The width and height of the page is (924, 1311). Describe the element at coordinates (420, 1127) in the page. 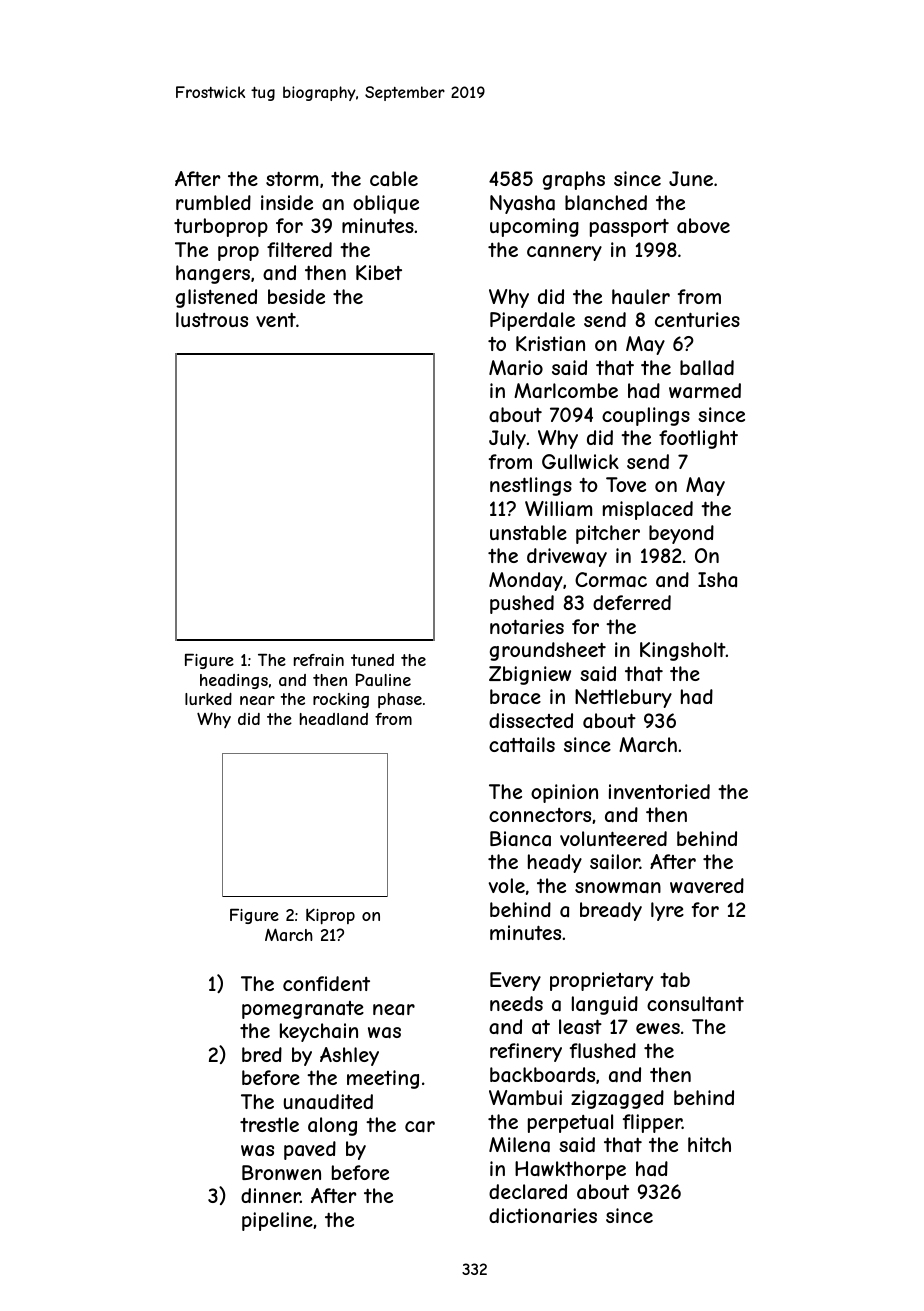

I see `car` at that location.
